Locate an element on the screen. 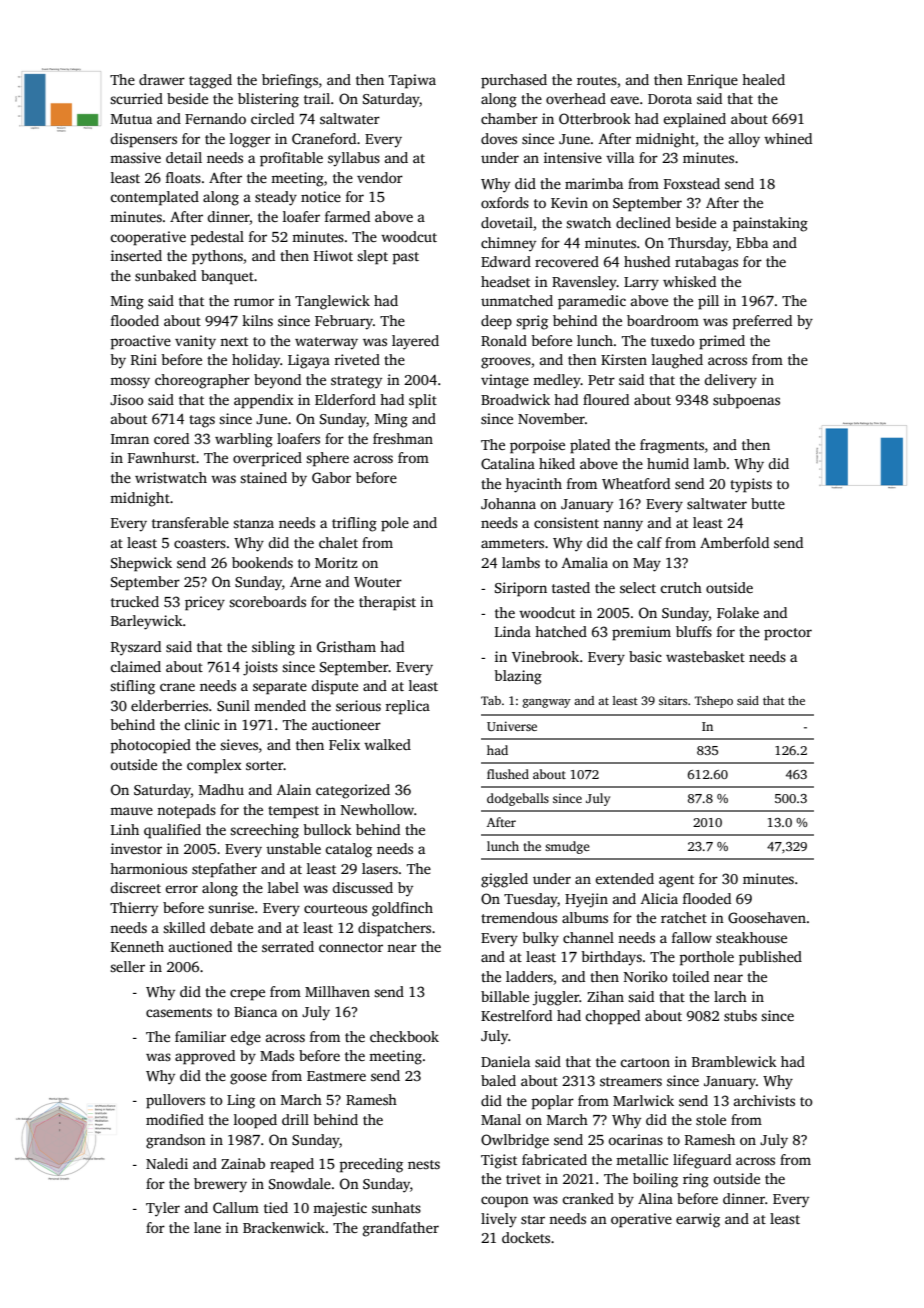 This screenshot has height=1308, width=924. sunhats is located at coordinates (396, 1207).
